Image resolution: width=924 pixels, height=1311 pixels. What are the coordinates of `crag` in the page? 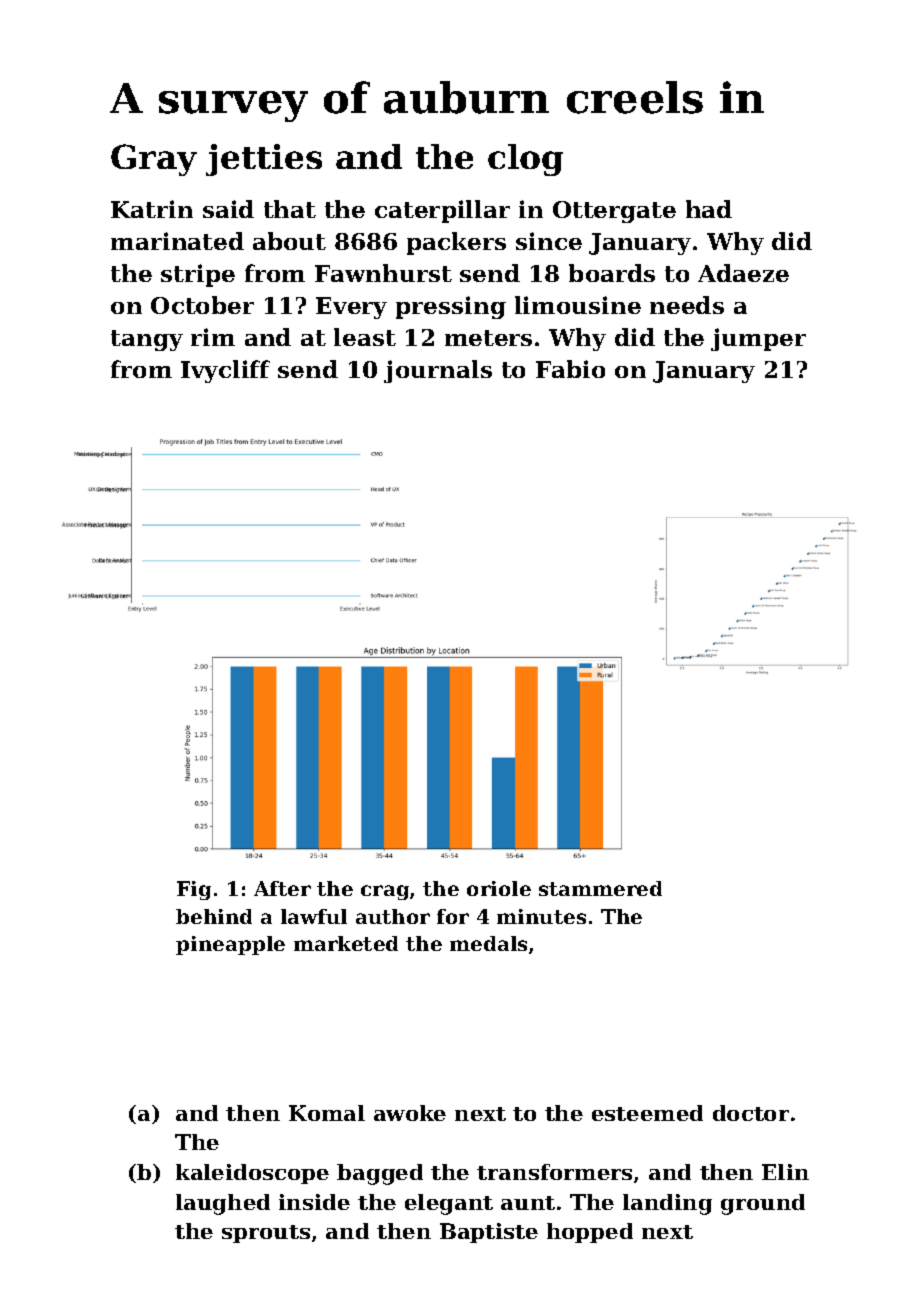 It's located at (385, 892).
